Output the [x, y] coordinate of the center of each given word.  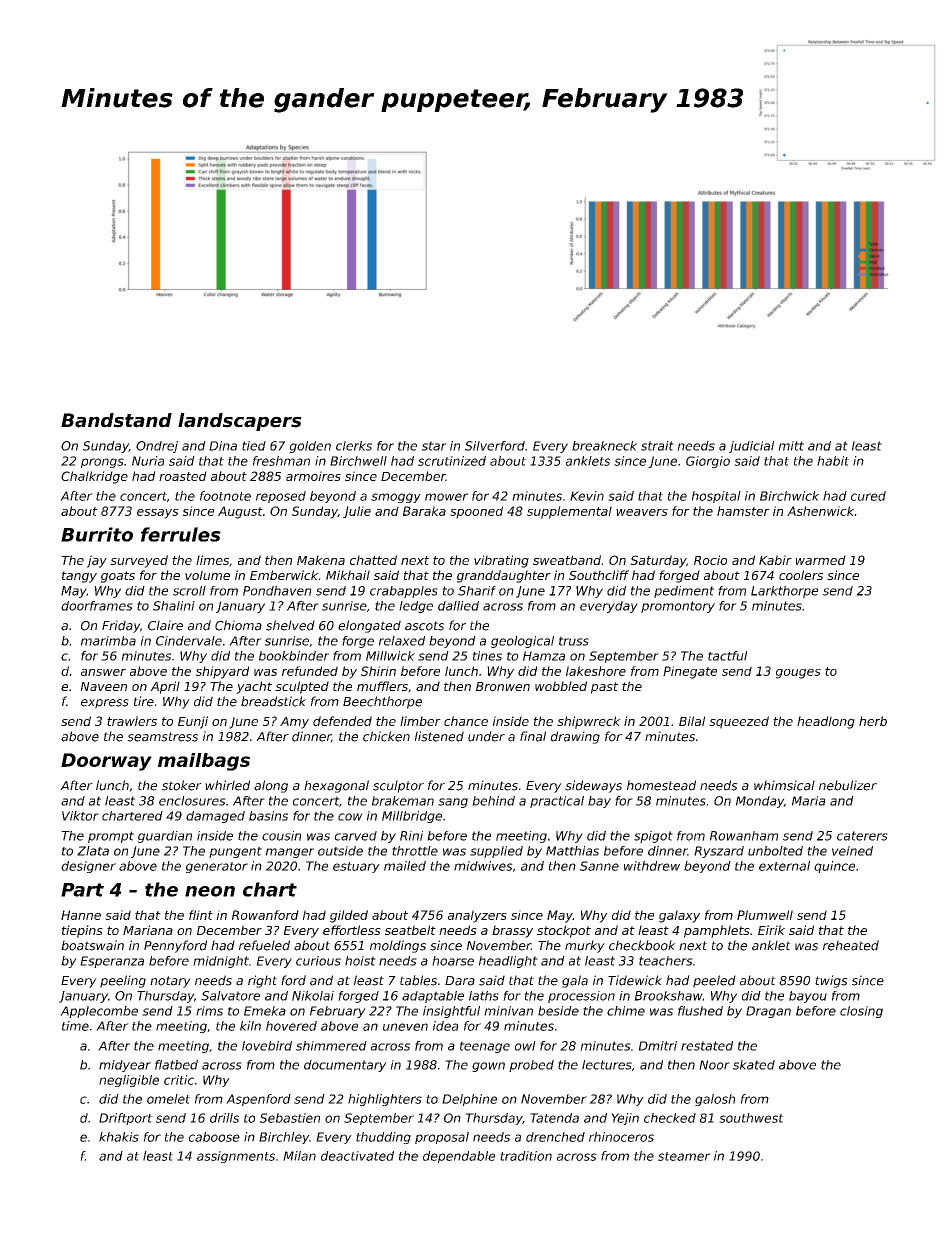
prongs [102, 463]
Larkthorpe [784, 592]
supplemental [569, 512]
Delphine [469, 1100]
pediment [684, 592]
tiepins [82, 931]
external [784, 866]
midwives [483, 866]
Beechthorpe [382, 702]
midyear [125, 1066]
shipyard [222, 672]
